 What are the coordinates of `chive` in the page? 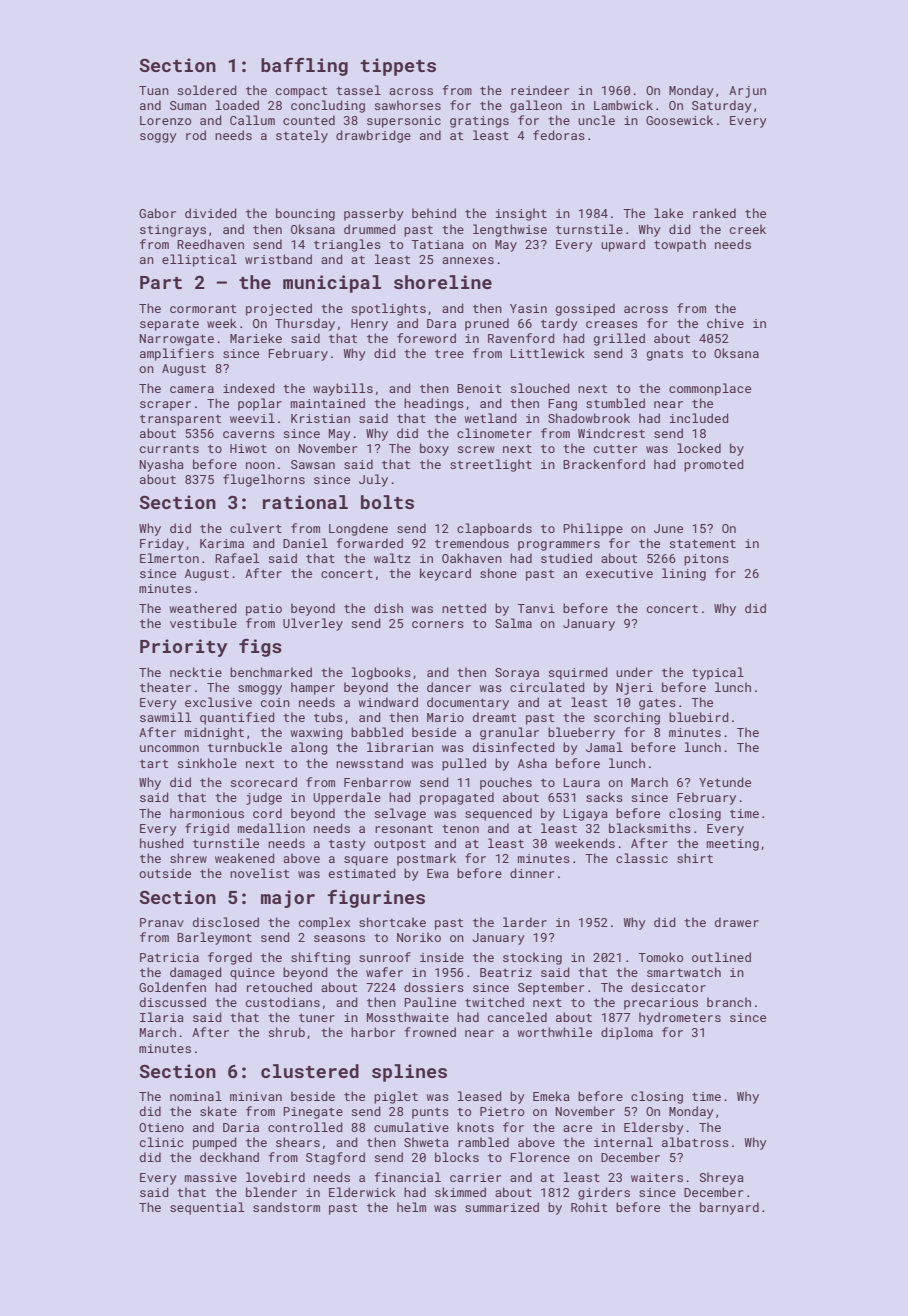 It's located at (725, 323).
